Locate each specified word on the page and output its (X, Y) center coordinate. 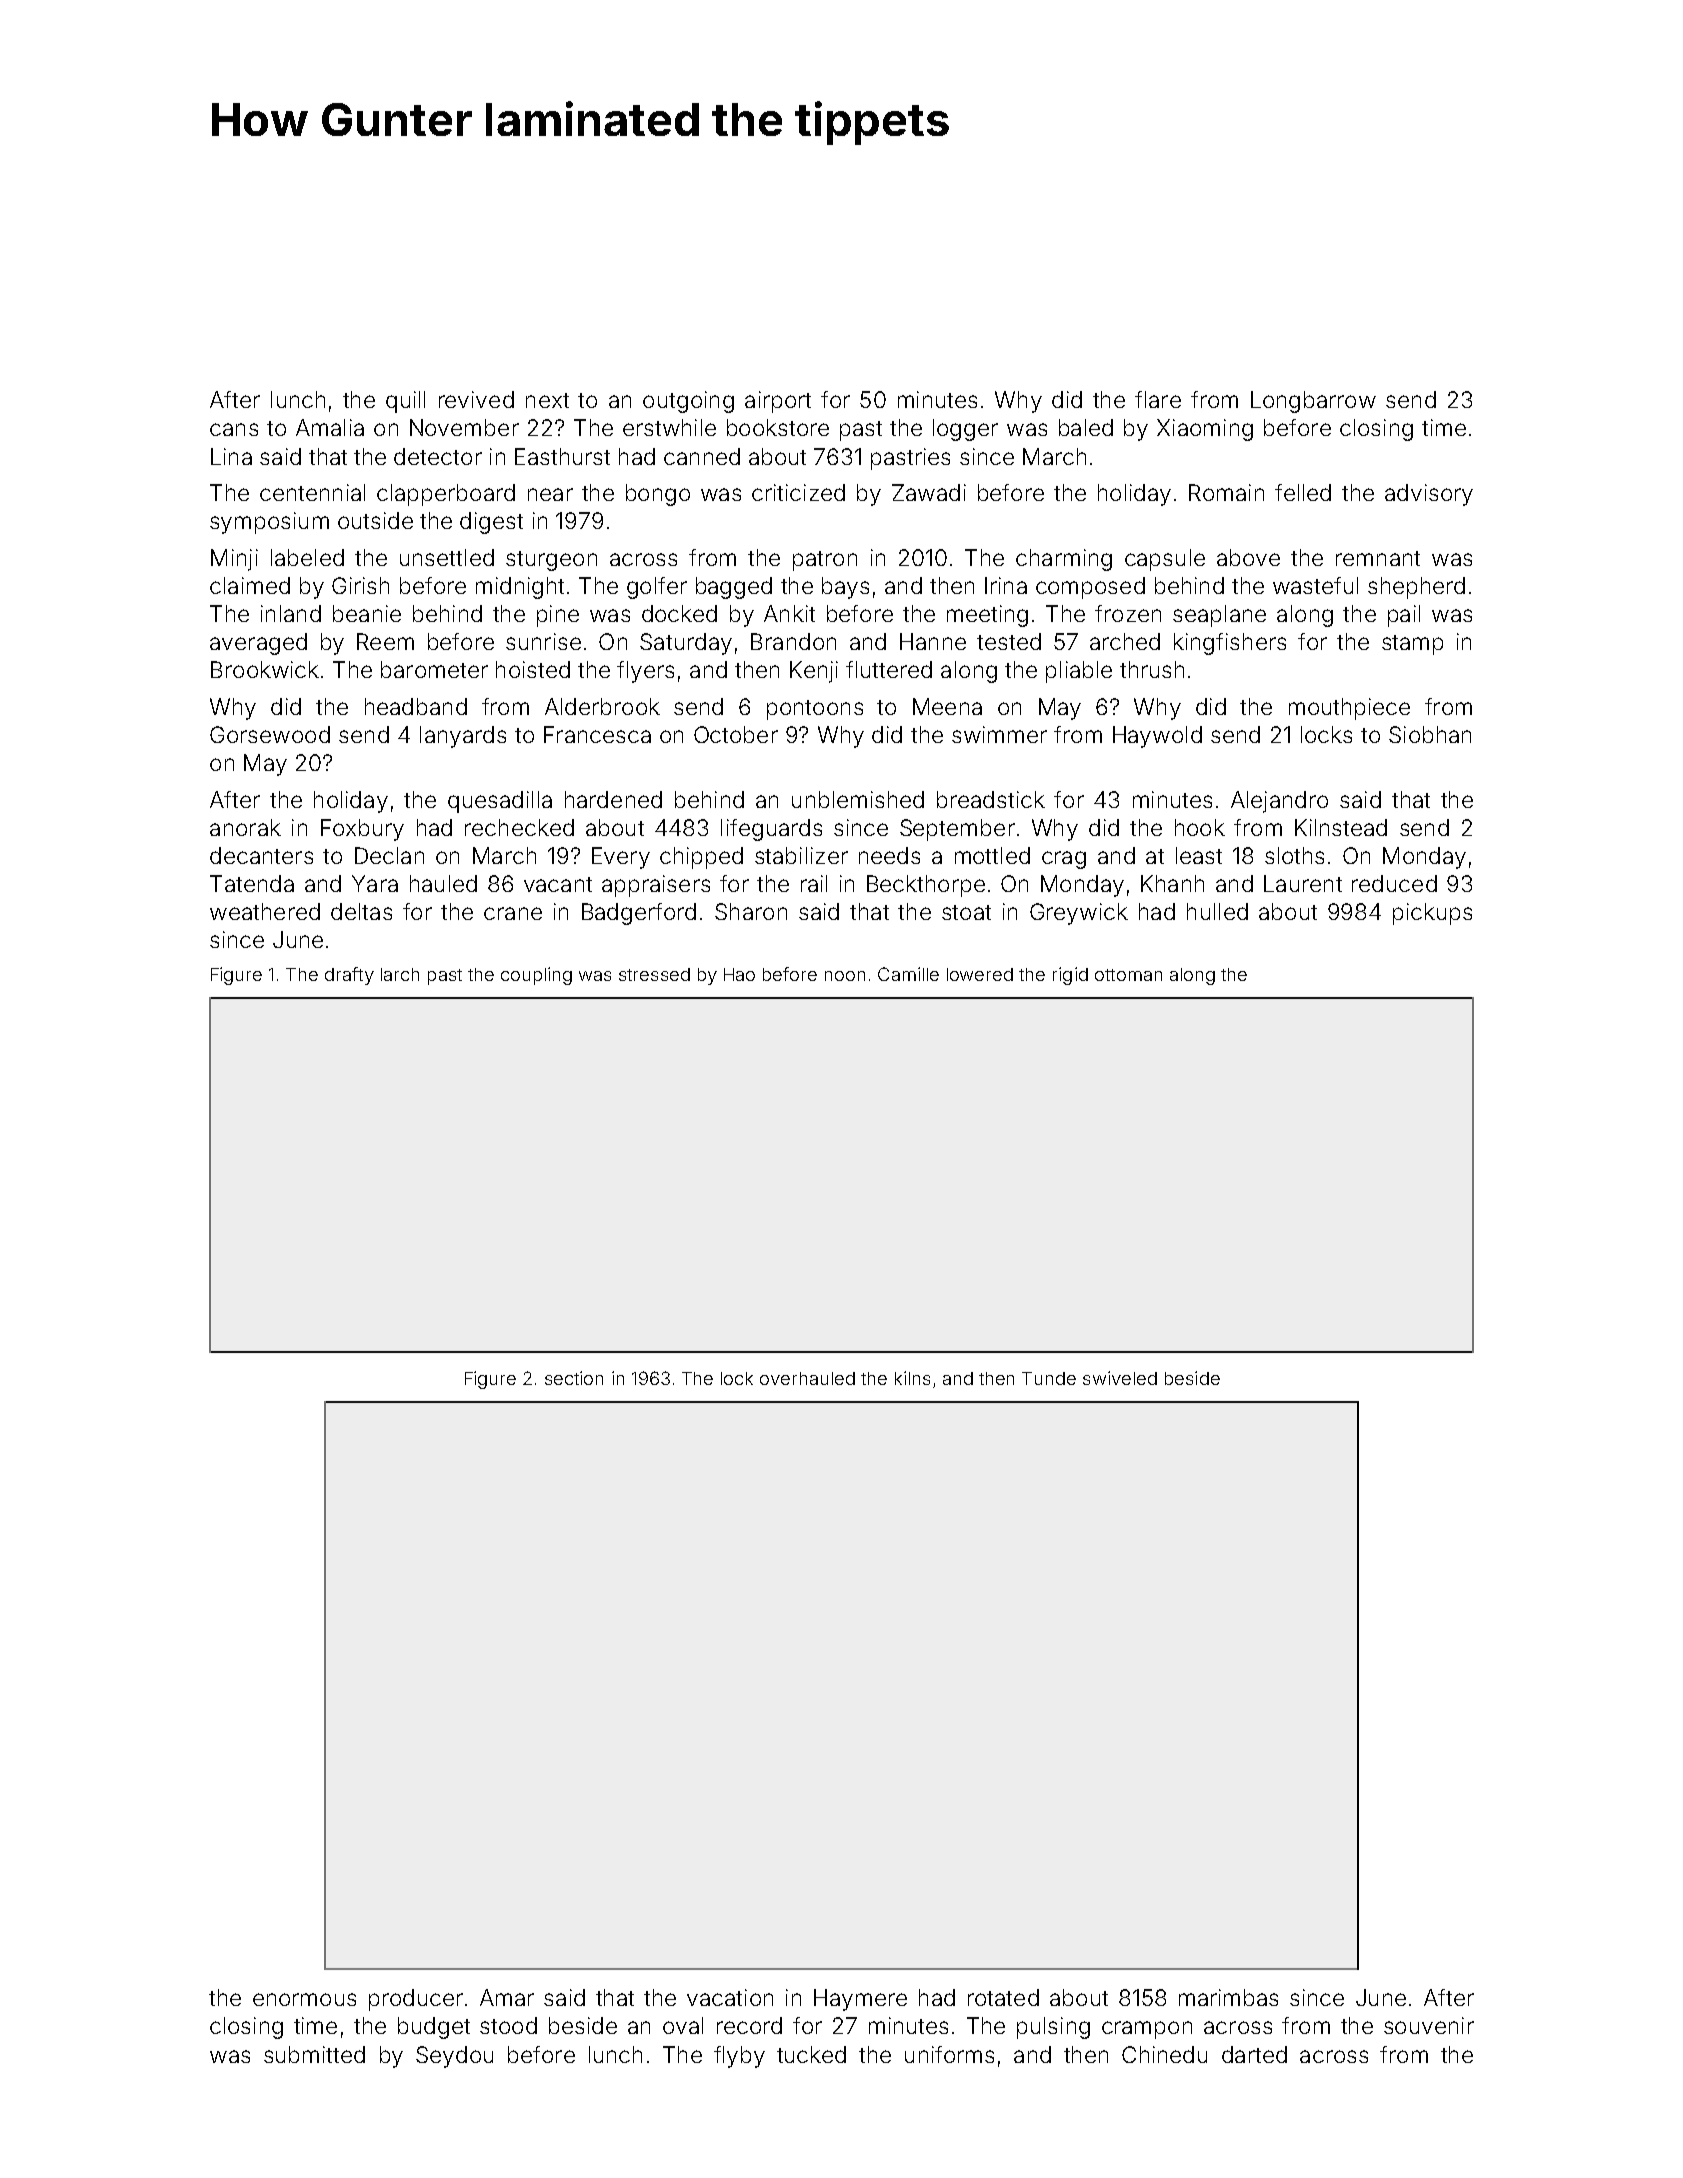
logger (965, 430)
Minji (234, 560)
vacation (730, 1997)
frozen (1128, 613)
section (574, 1378)
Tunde (1049, 1378)
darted (1254, 2054)
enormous (304, 1999)
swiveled (1120, 1378)
